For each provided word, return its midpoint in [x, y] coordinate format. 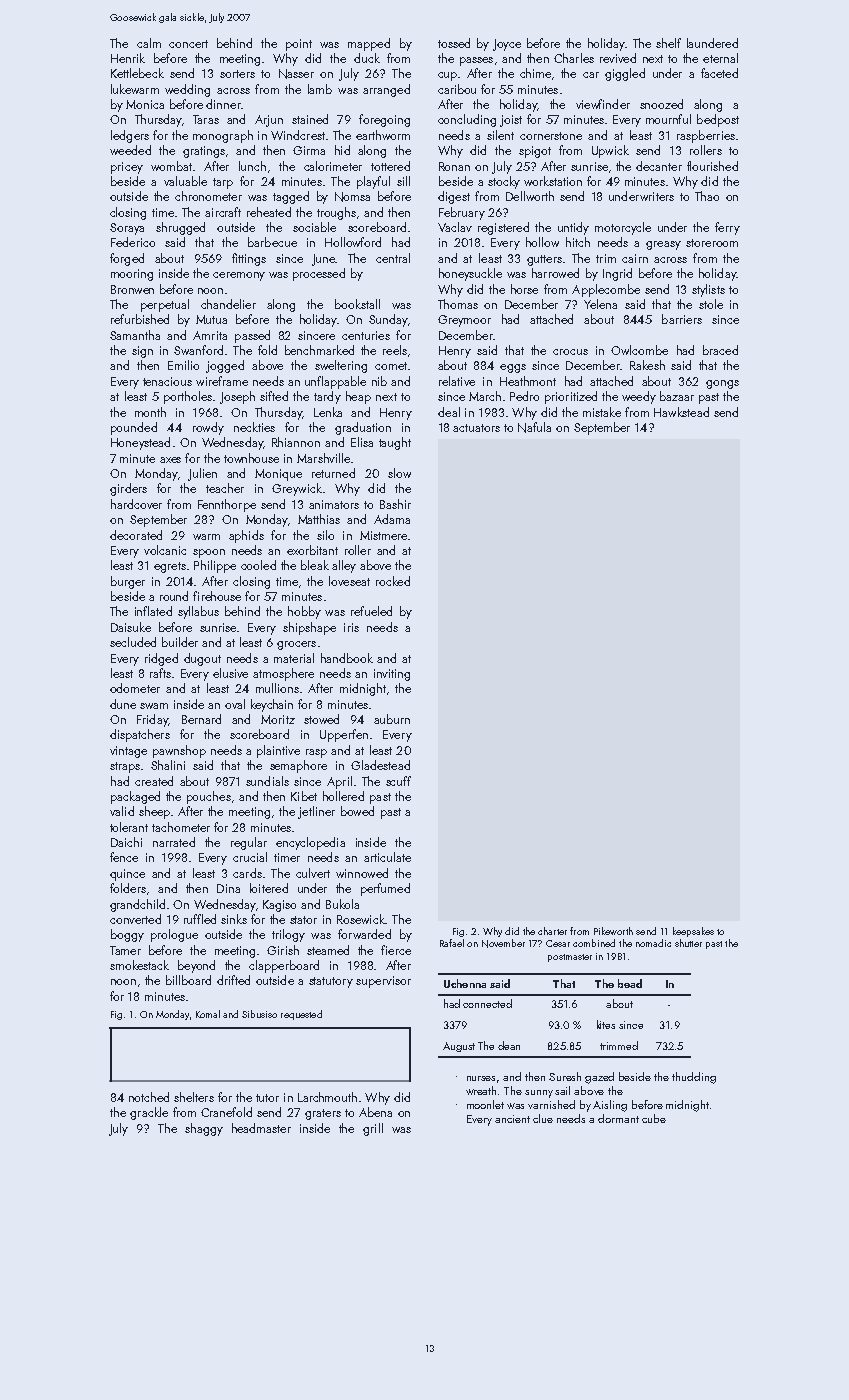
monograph [223, 136]
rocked [393, 581]
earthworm [383, 135]
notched [149, 1097]
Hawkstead [681, 412]
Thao [707, 196]
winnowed [362, 873]
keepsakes [693, 932]
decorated [136, 535]
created [154, 781]
